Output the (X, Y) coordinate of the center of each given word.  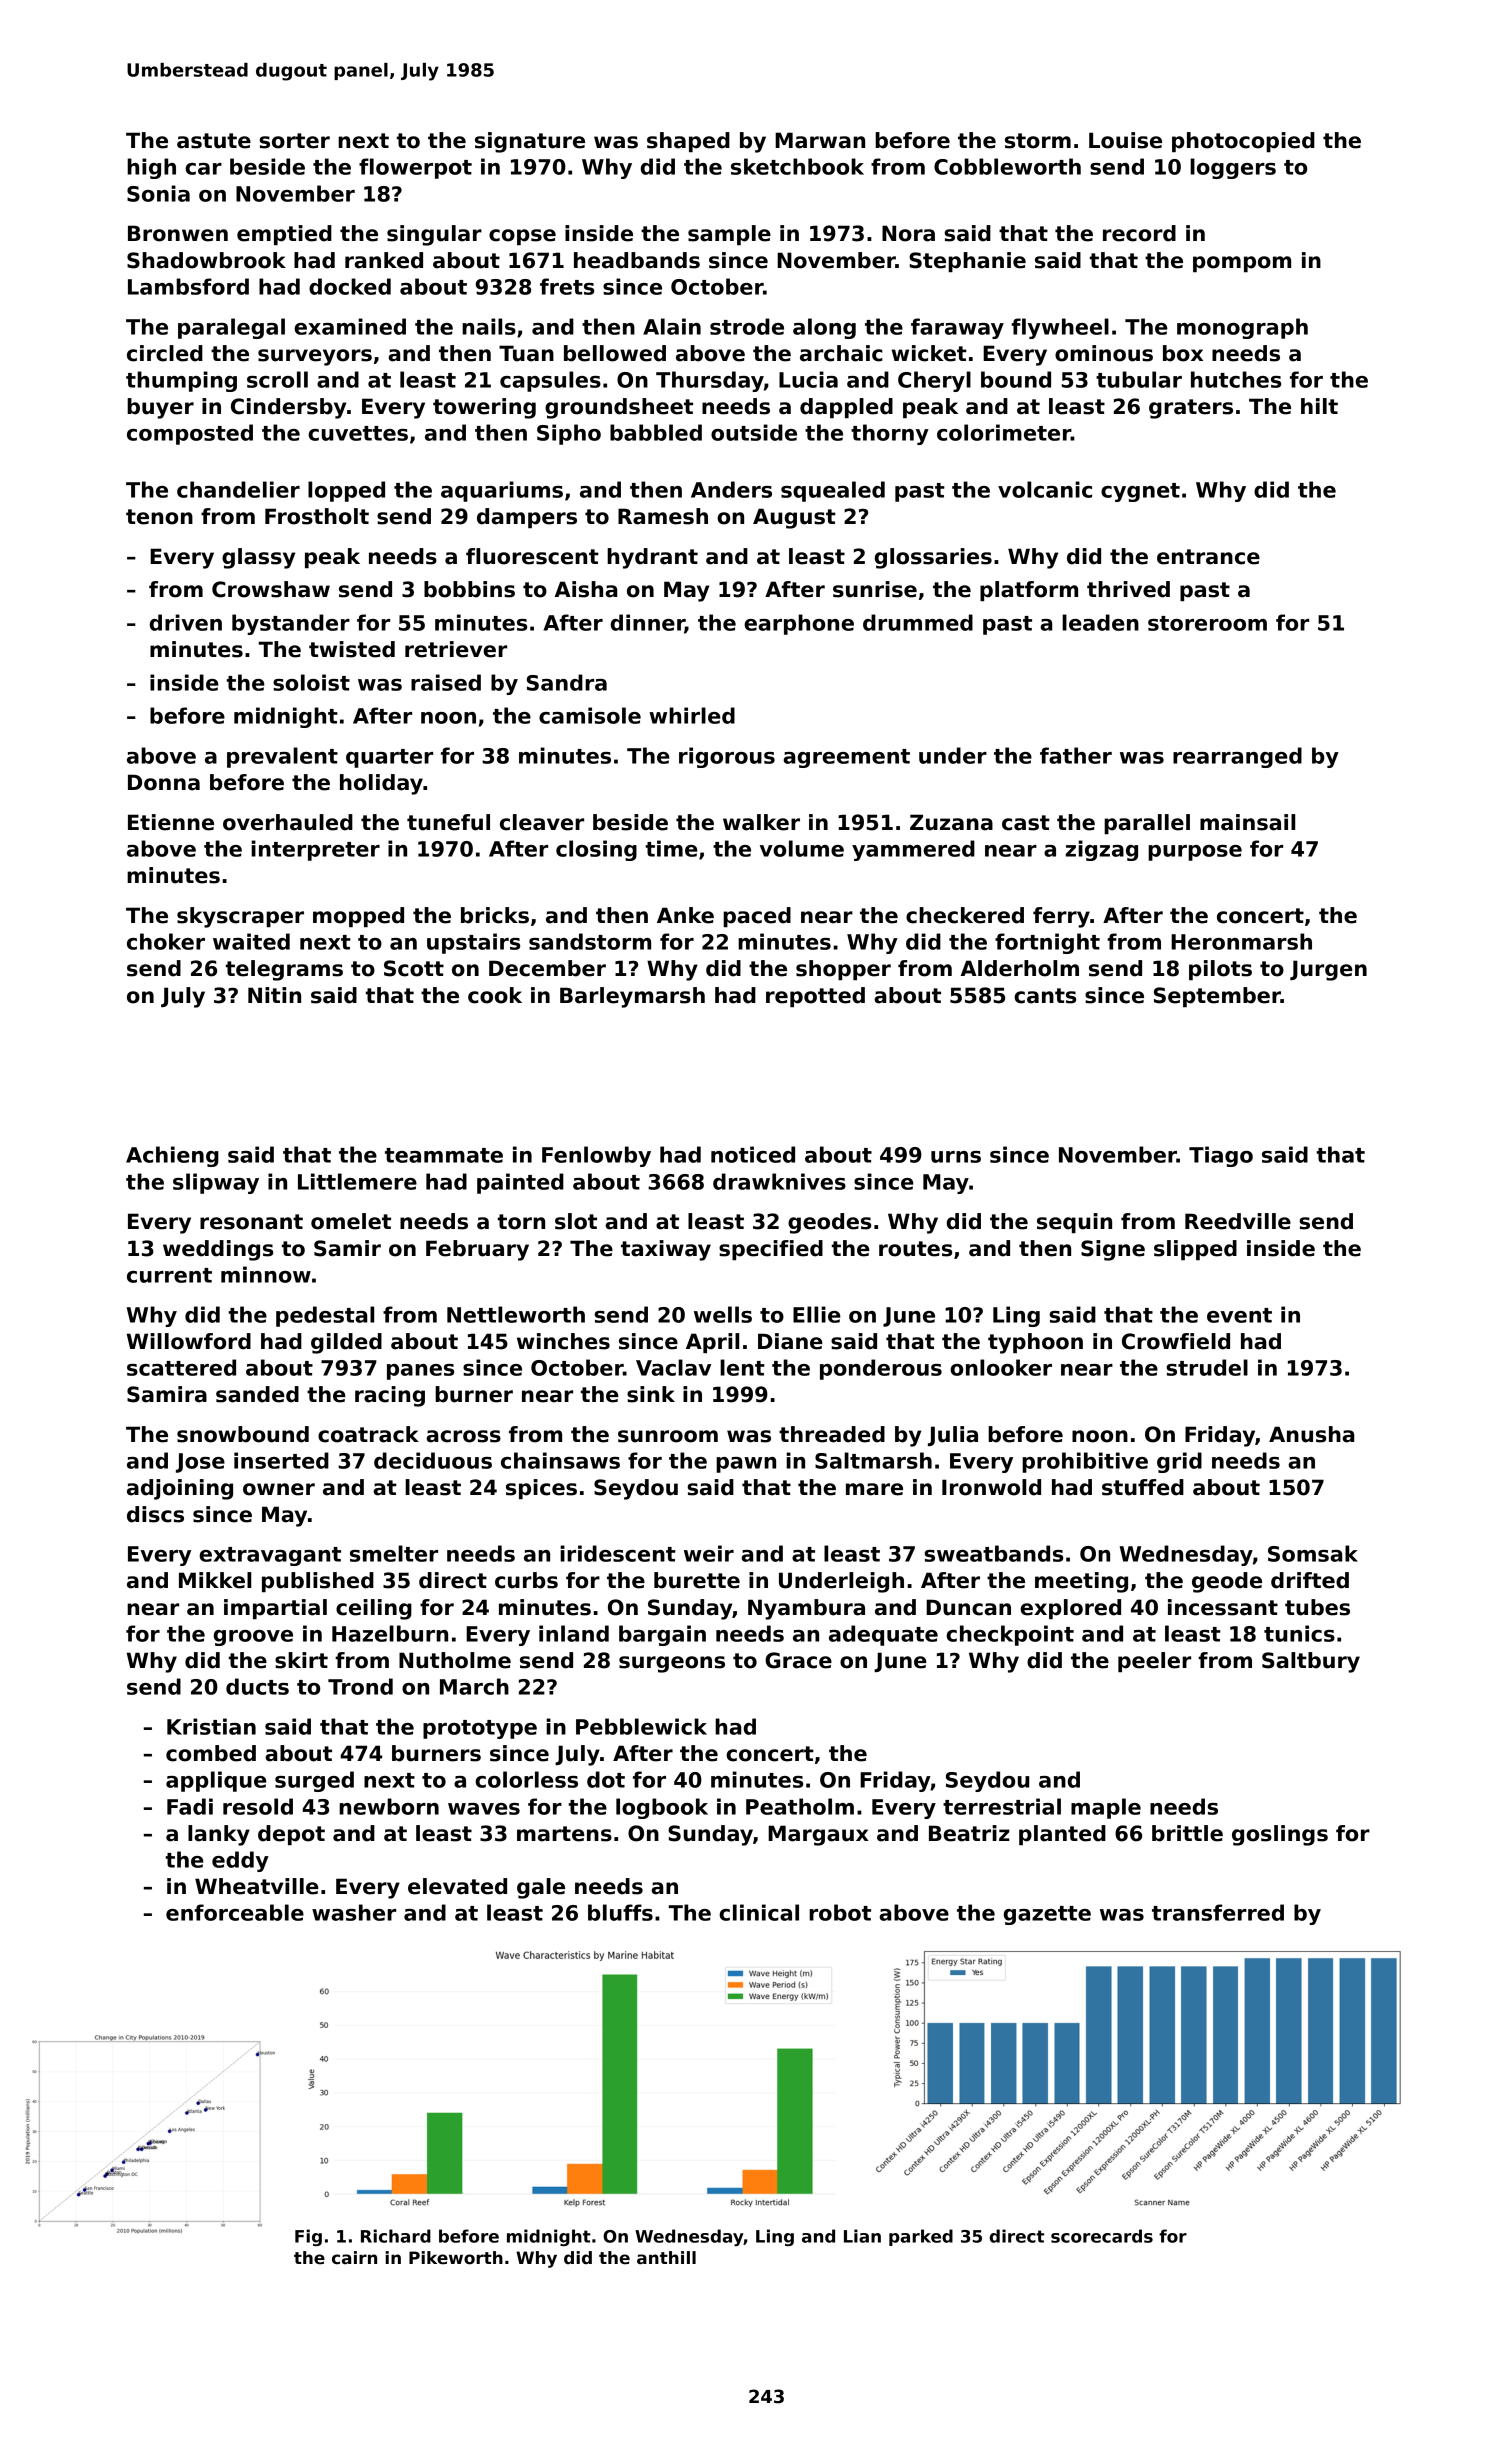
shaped (688, 142)
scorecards (1102, 2236)
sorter (295, 141)
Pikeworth (456, 2258)
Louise (1125, 140)
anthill (666, 2258)
